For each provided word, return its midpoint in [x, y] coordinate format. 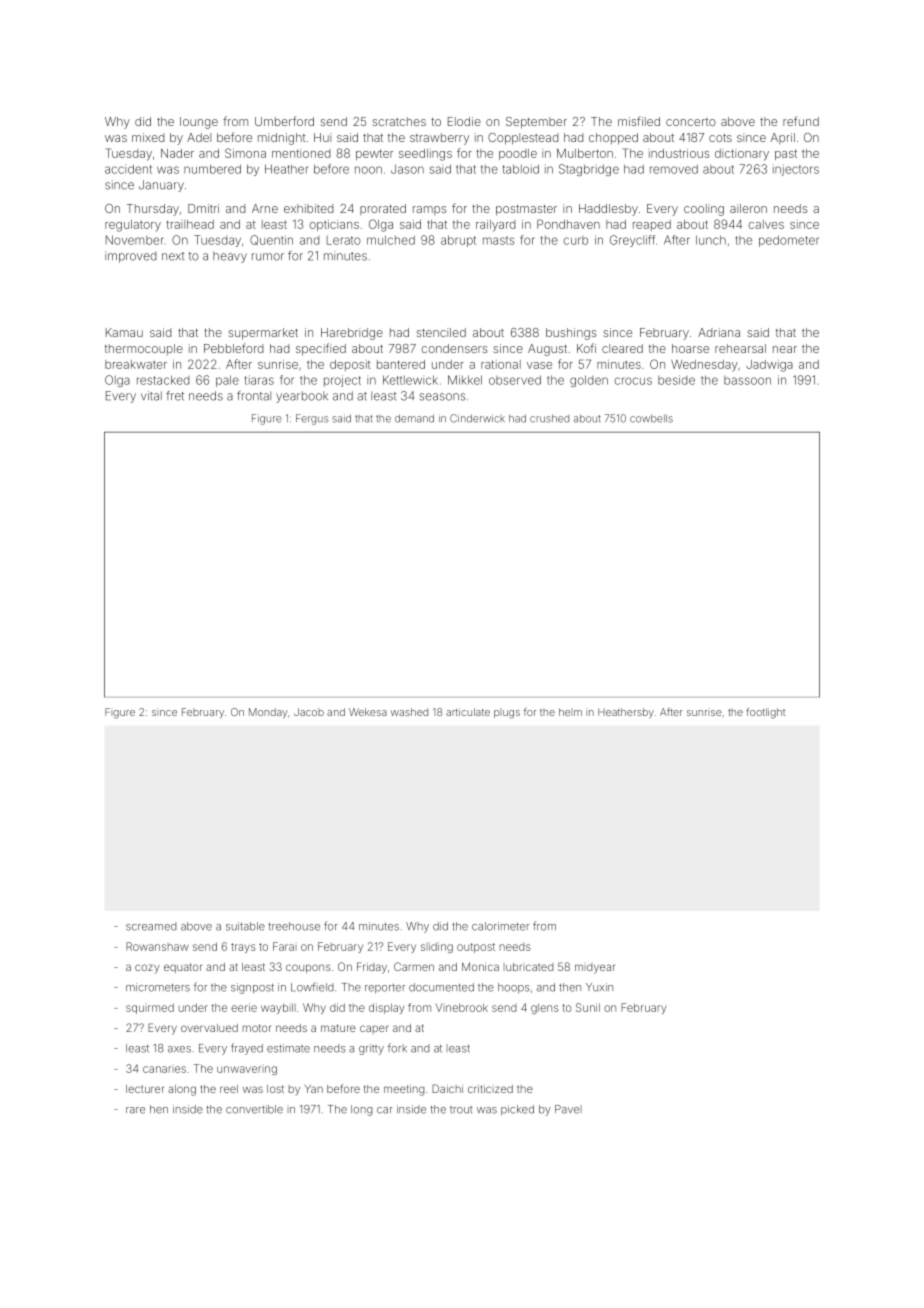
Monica [480, 966]
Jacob [309, 712]
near [785, 349]
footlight [765, 713]
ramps [429, 210]
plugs [507, 714]
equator [183, 968]
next [173, 256]
